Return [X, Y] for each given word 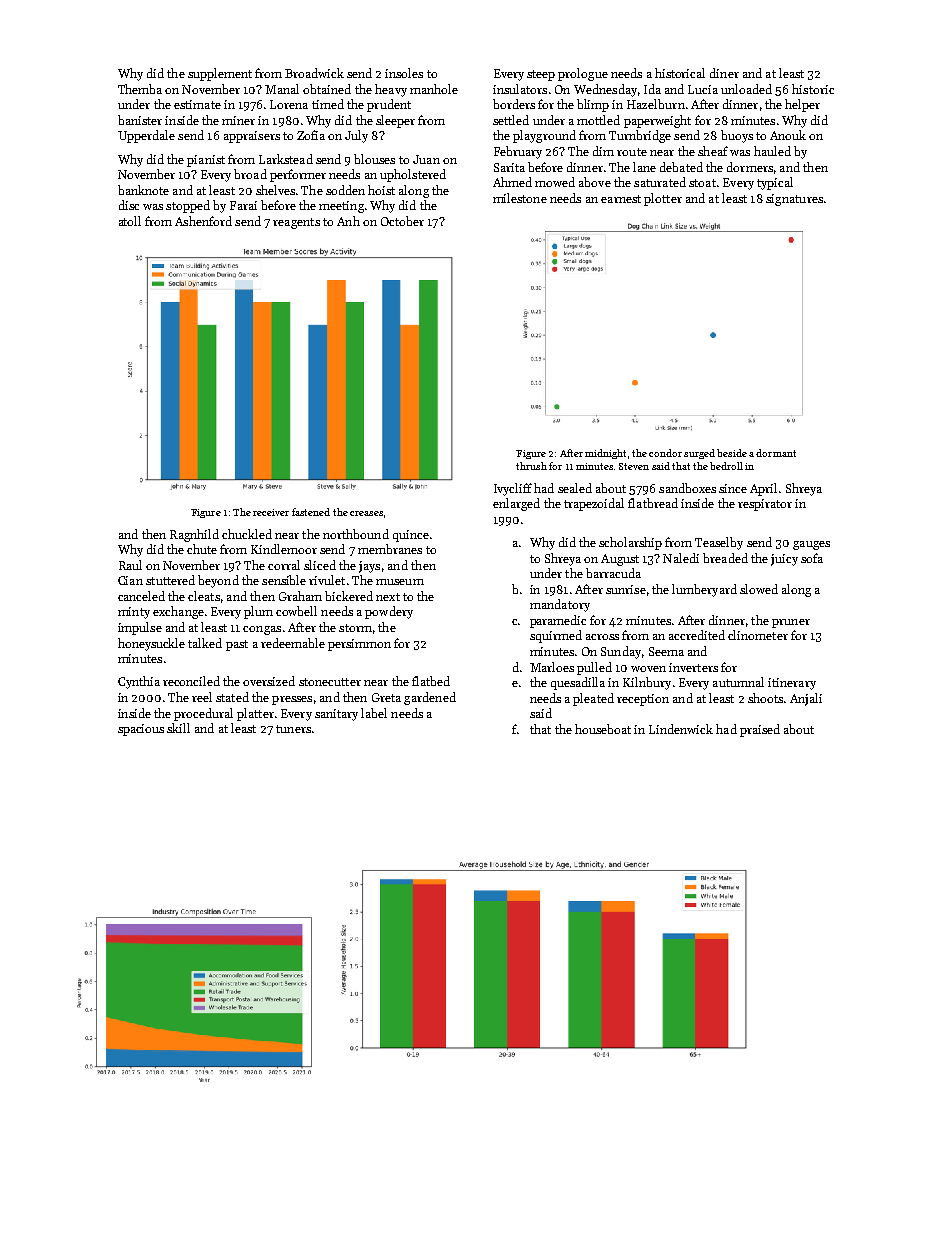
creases [366, 513]
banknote [143, 190]
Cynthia [139, 682]
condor [665, 453]
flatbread [653, 503]
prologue [583, 74]
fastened [311, 512]
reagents [296, 223]
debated [681, 167]
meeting [341, 207]
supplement [220, 74]
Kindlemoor [284, 549]
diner [724, 73]
